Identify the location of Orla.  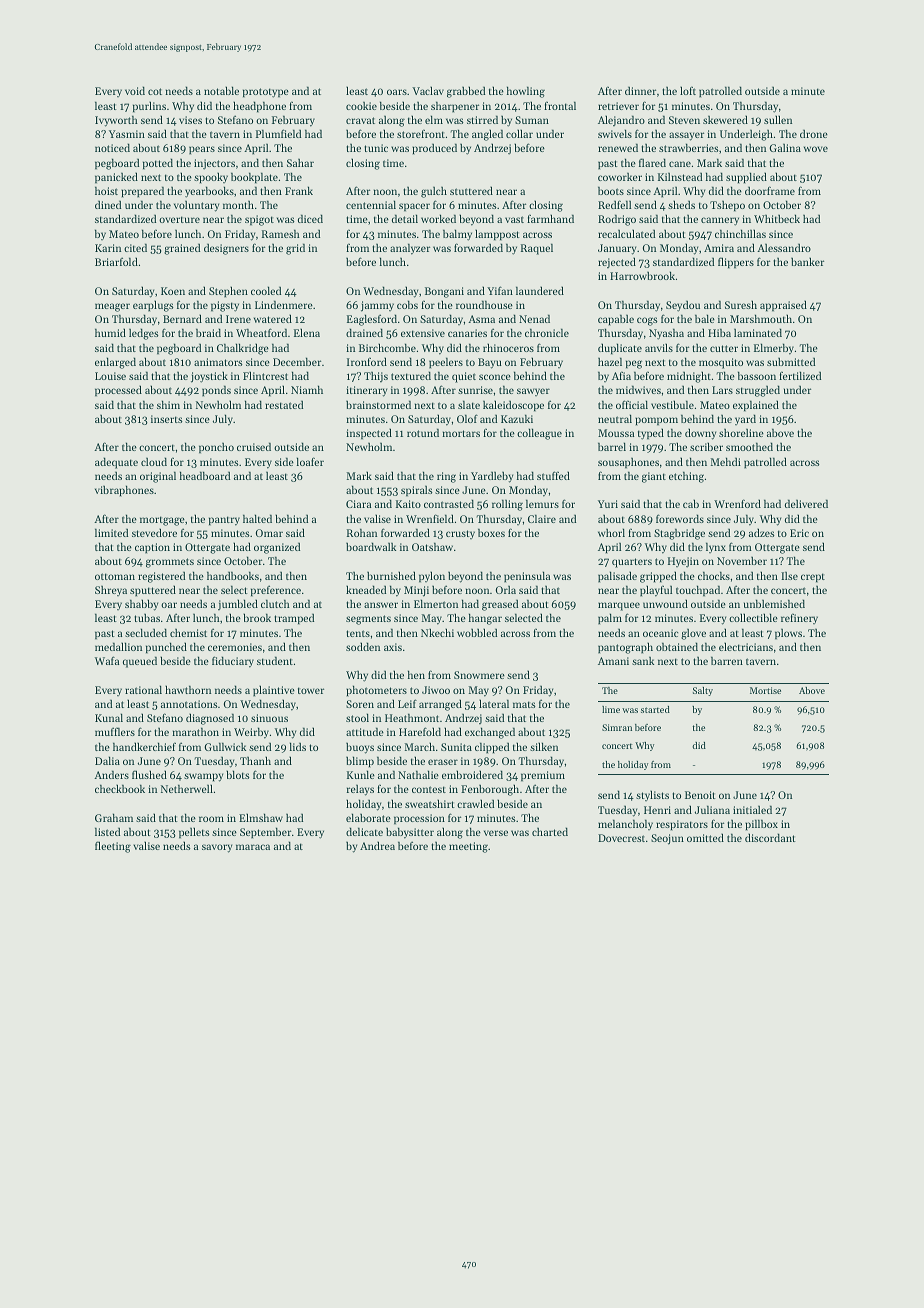
(506, 590).
